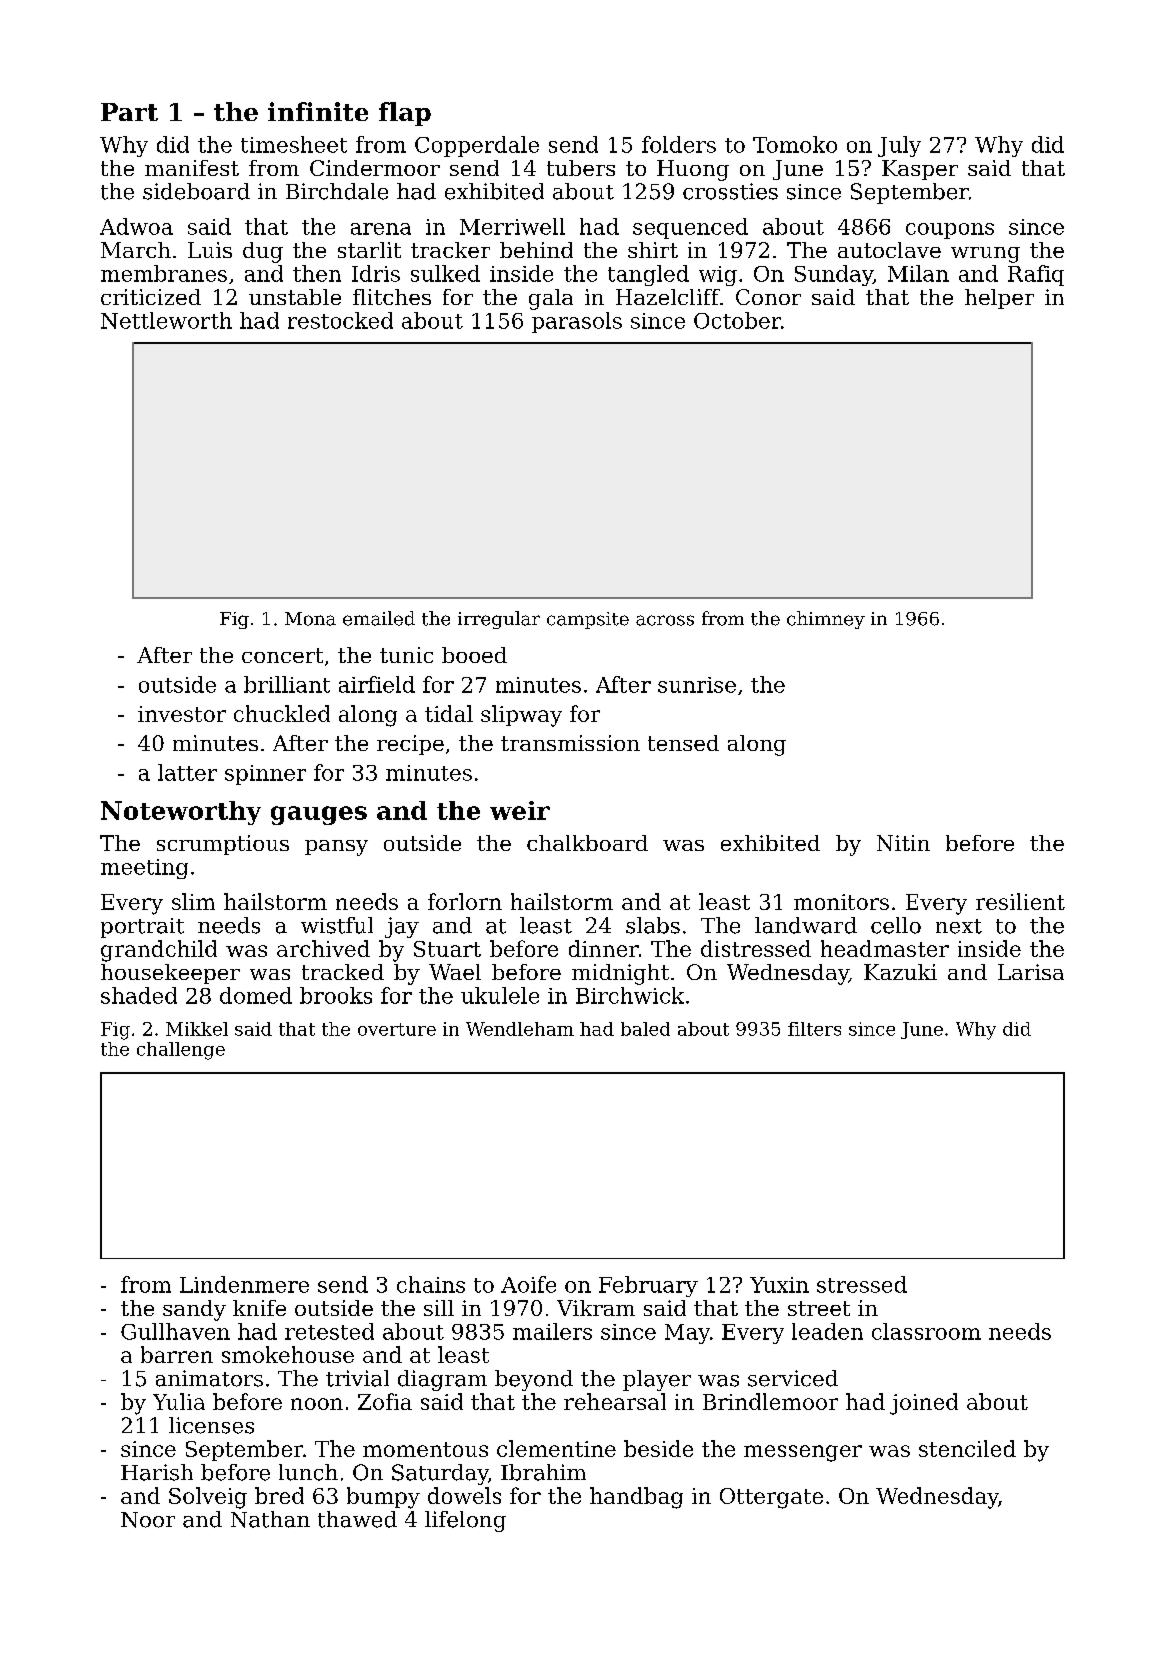 The width and height of the image is (1165, 1654). I want to click on campsite, so click(588, 620).
